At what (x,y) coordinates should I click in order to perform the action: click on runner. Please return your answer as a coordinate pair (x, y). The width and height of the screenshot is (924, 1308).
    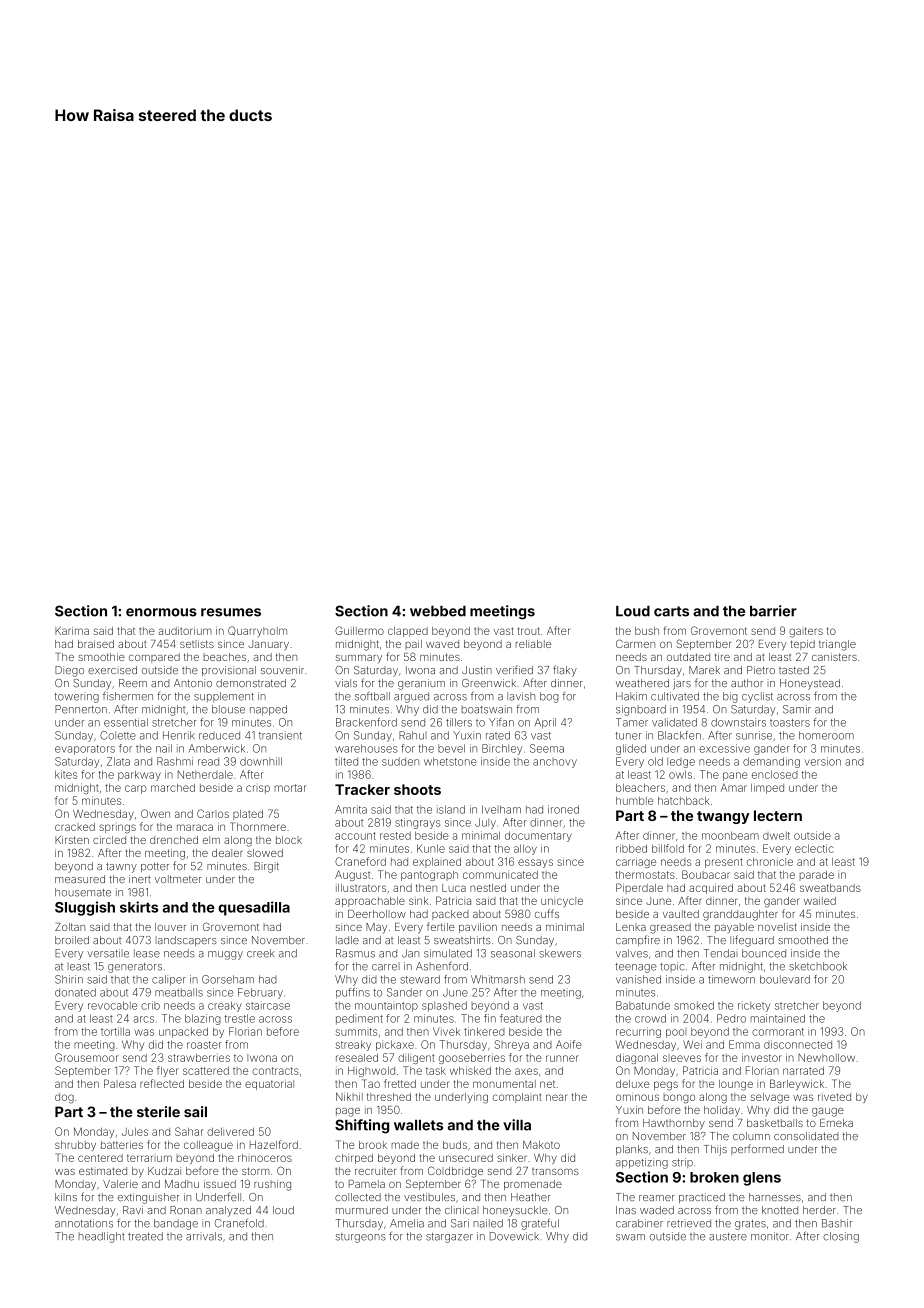
    Looking at the image, I should click on (562, 1058).
